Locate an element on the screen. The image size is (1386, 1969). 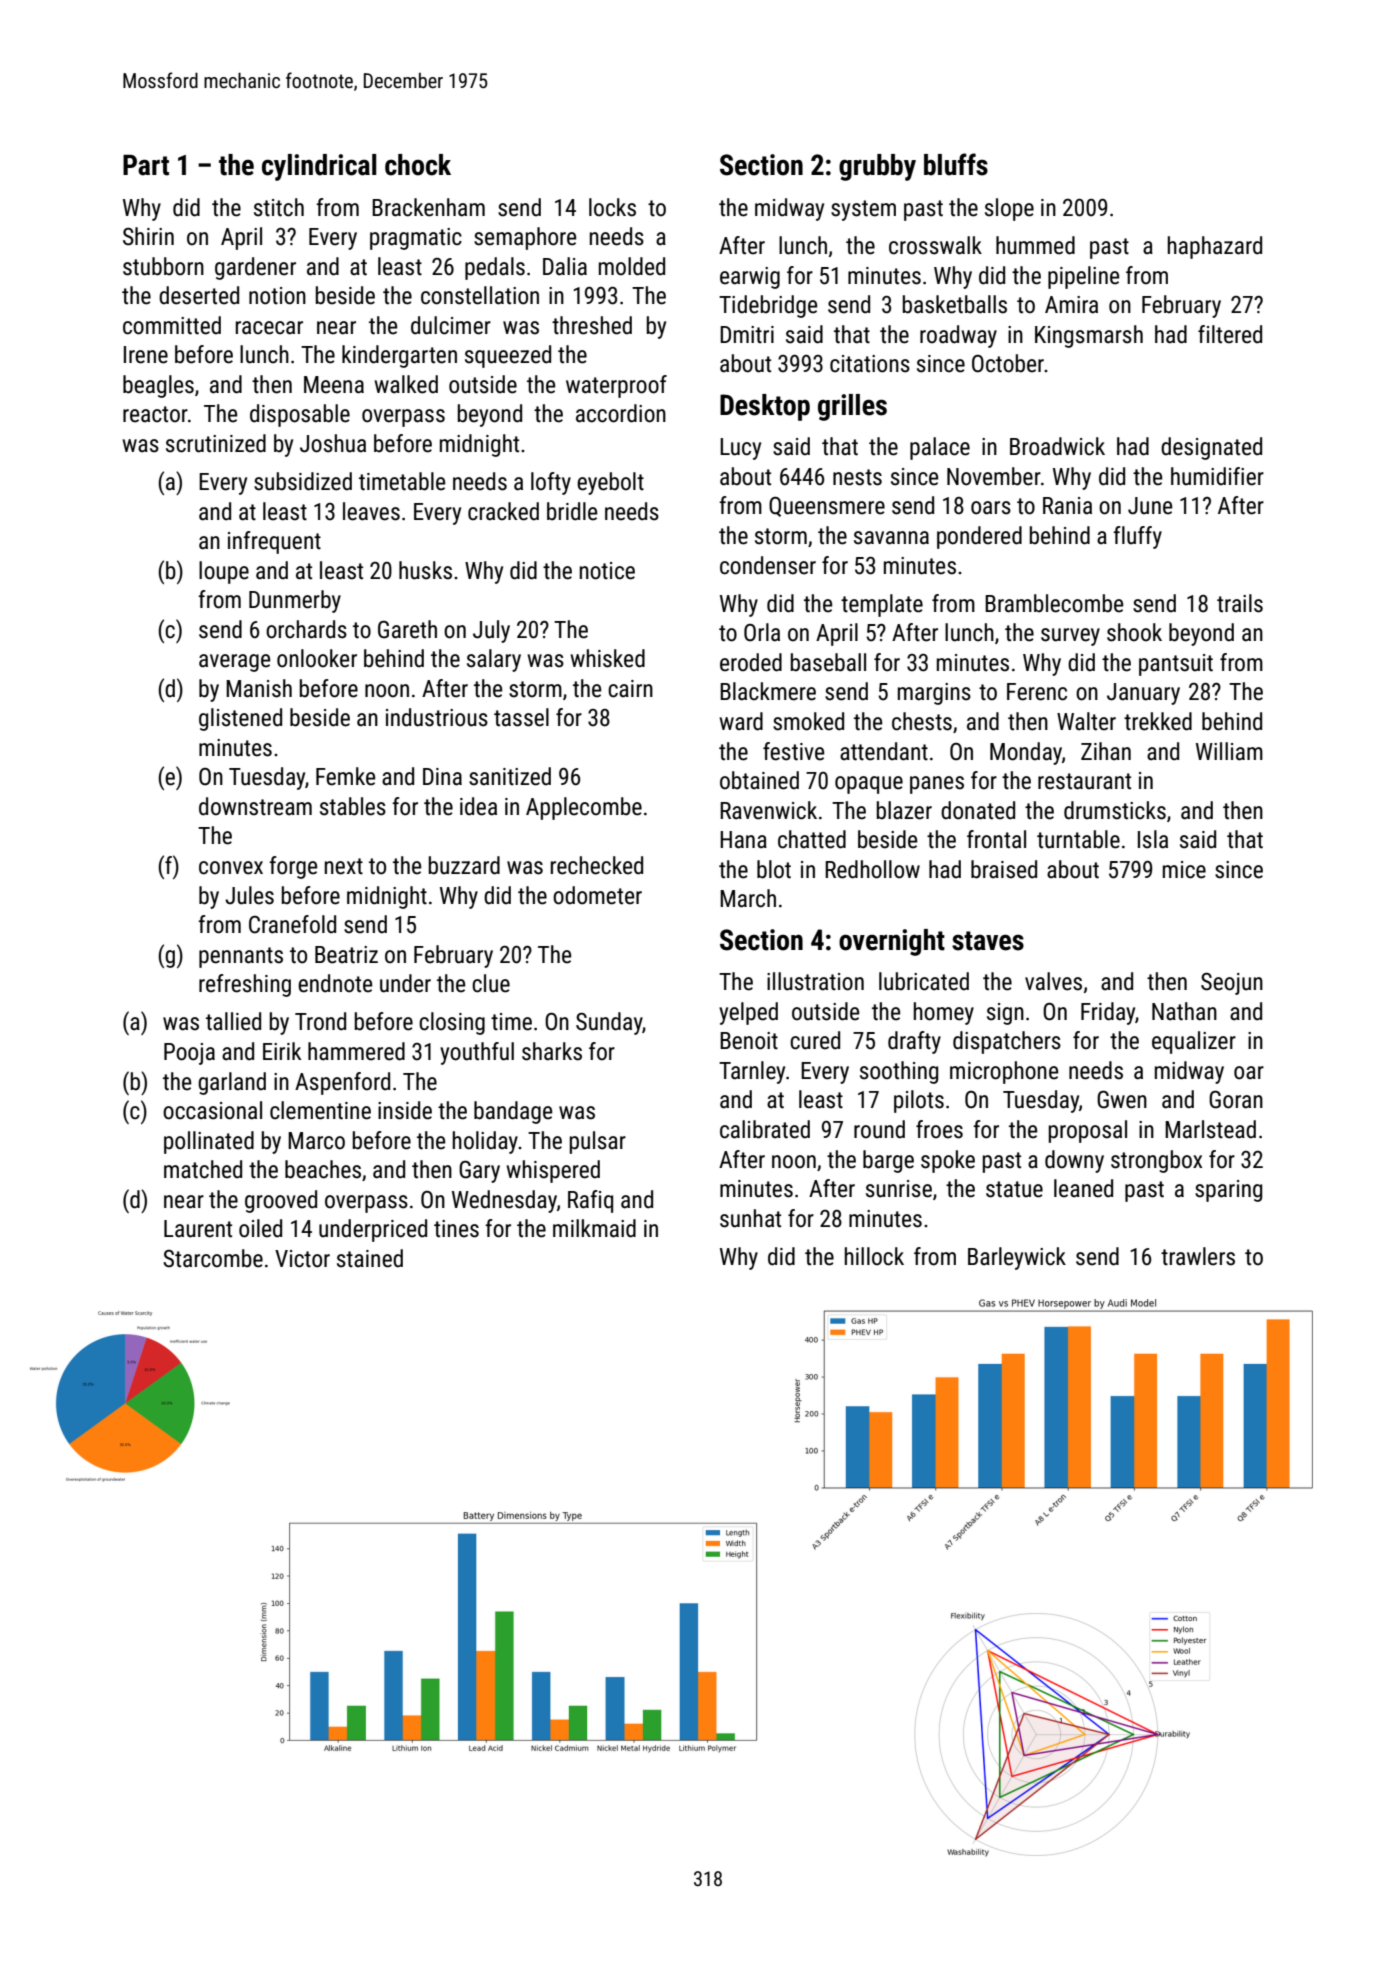
bluffs is located at coordinates (956, 164).
